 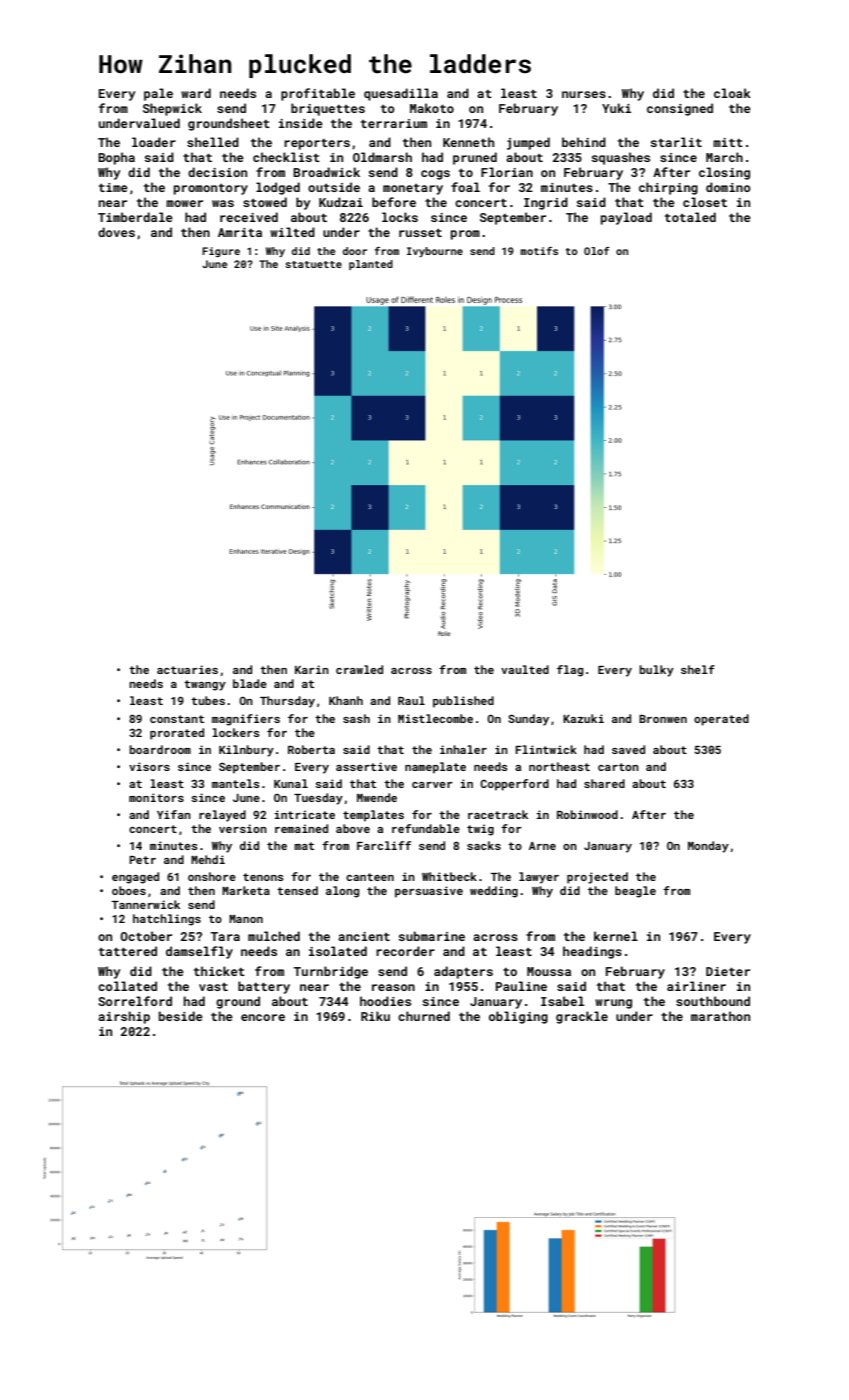 What do you see at coordinates (263, 1017) in the screenshot?
I see `encore` at bounding box center [263, 1017].
